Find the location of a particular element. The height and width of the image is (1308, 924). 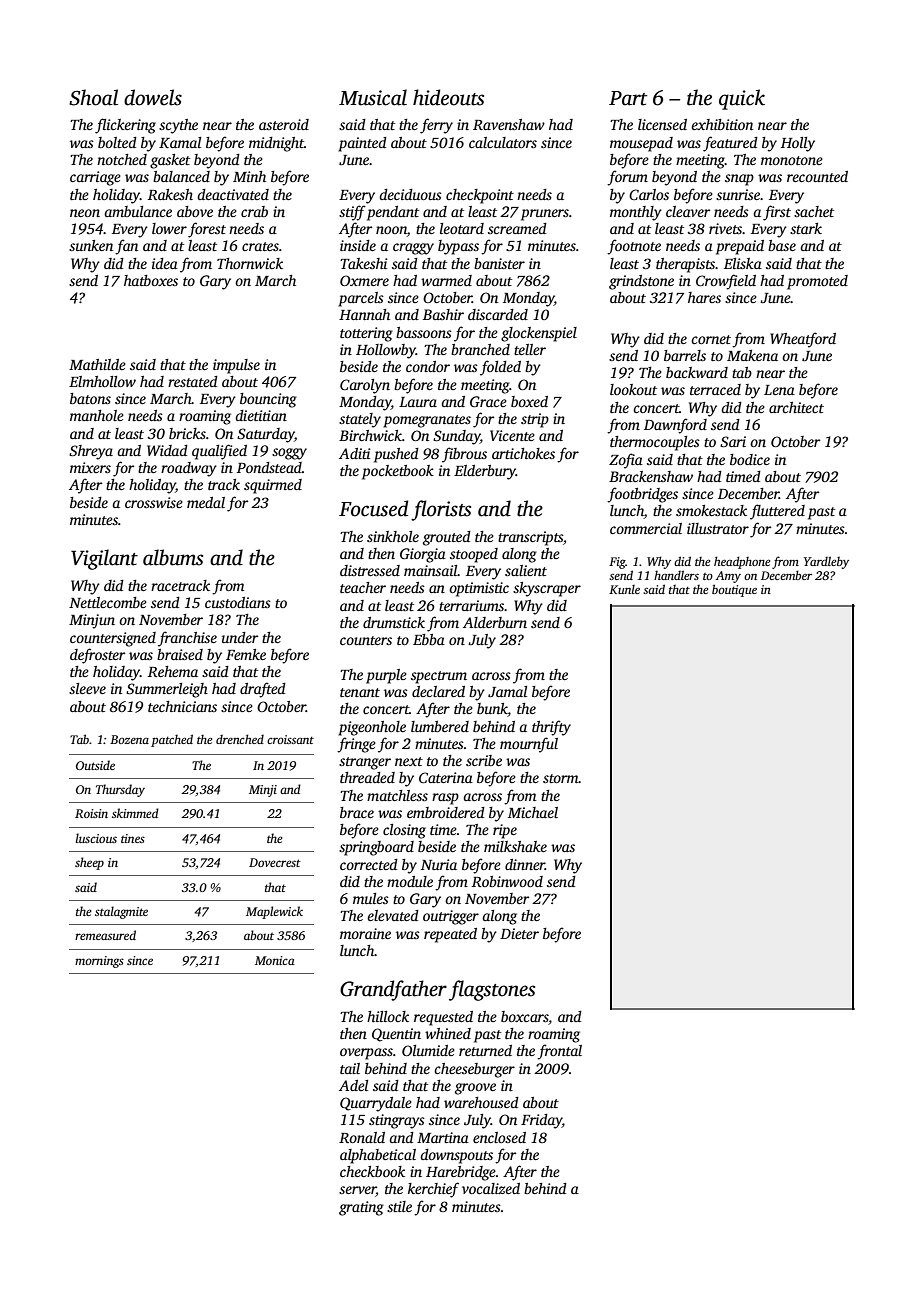

grating is located at coordinates (361, 1208).
